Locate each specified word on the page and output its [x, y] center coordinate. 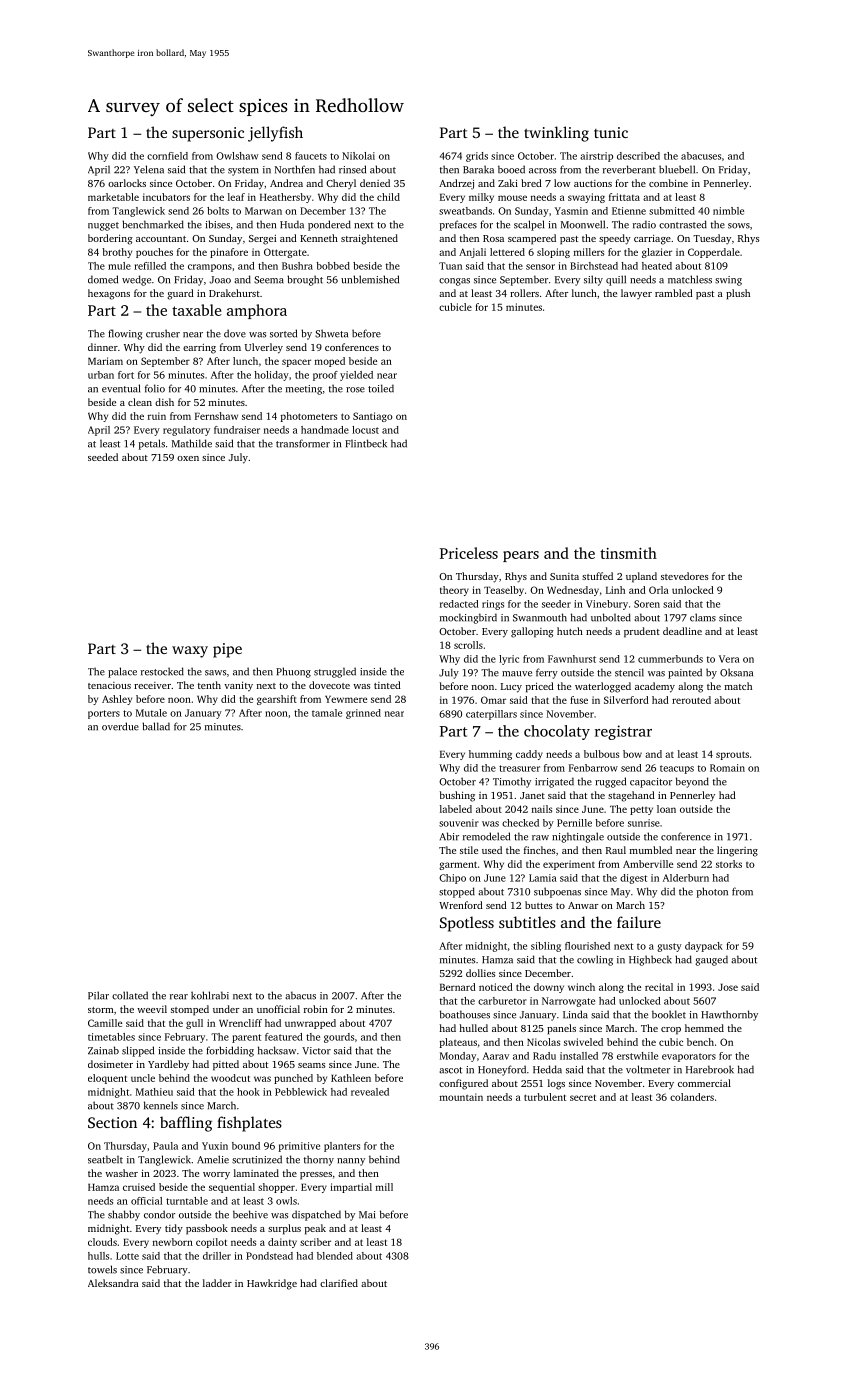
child [388, 197]
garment [458, 865]
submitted [672, 211]
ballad [156, 726]
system [243, 171]
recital [659, 987]
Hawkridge [272, 1284]
